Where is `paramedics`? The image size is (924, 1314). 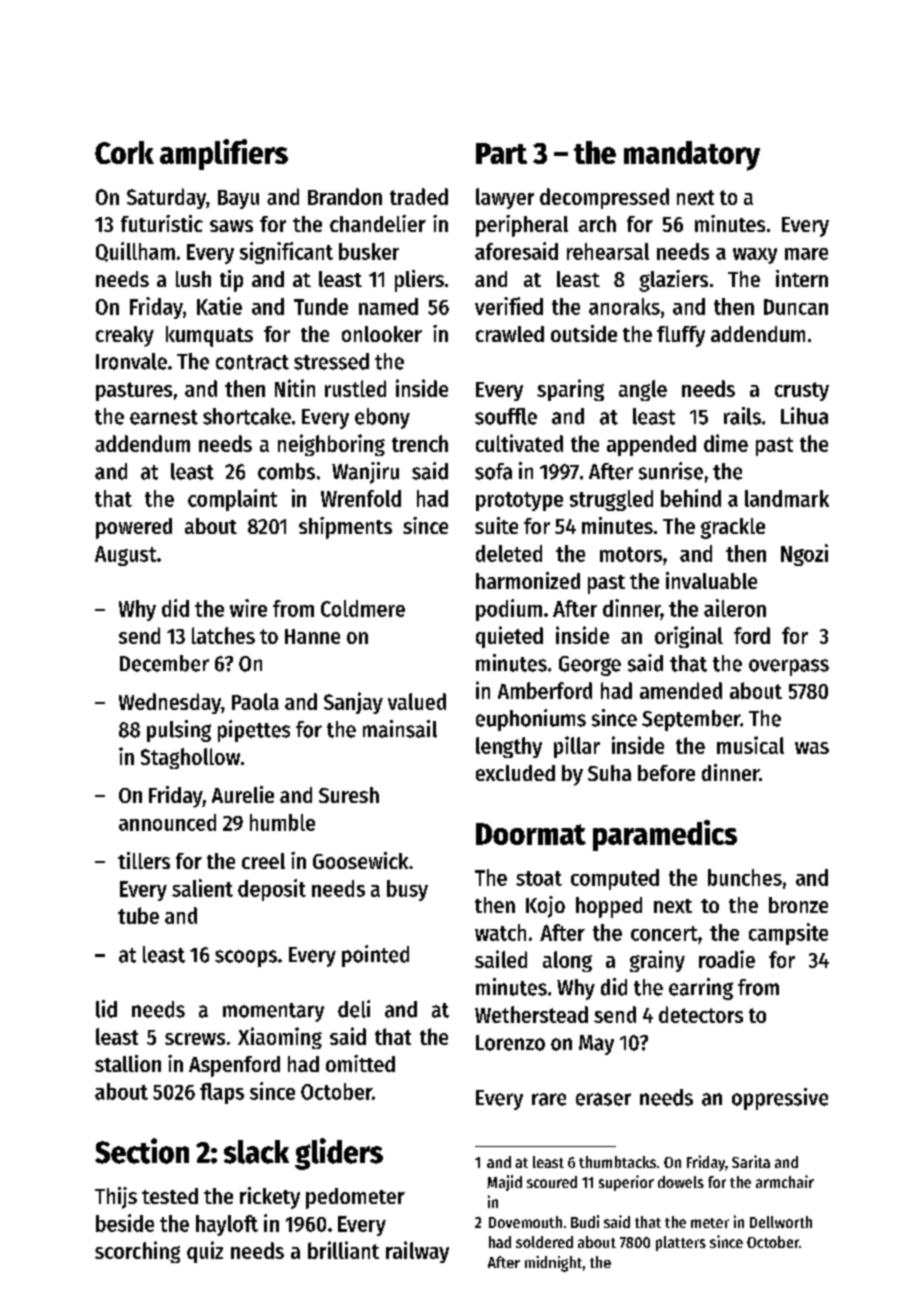
paramedics is located at coordinates (665, 835).
